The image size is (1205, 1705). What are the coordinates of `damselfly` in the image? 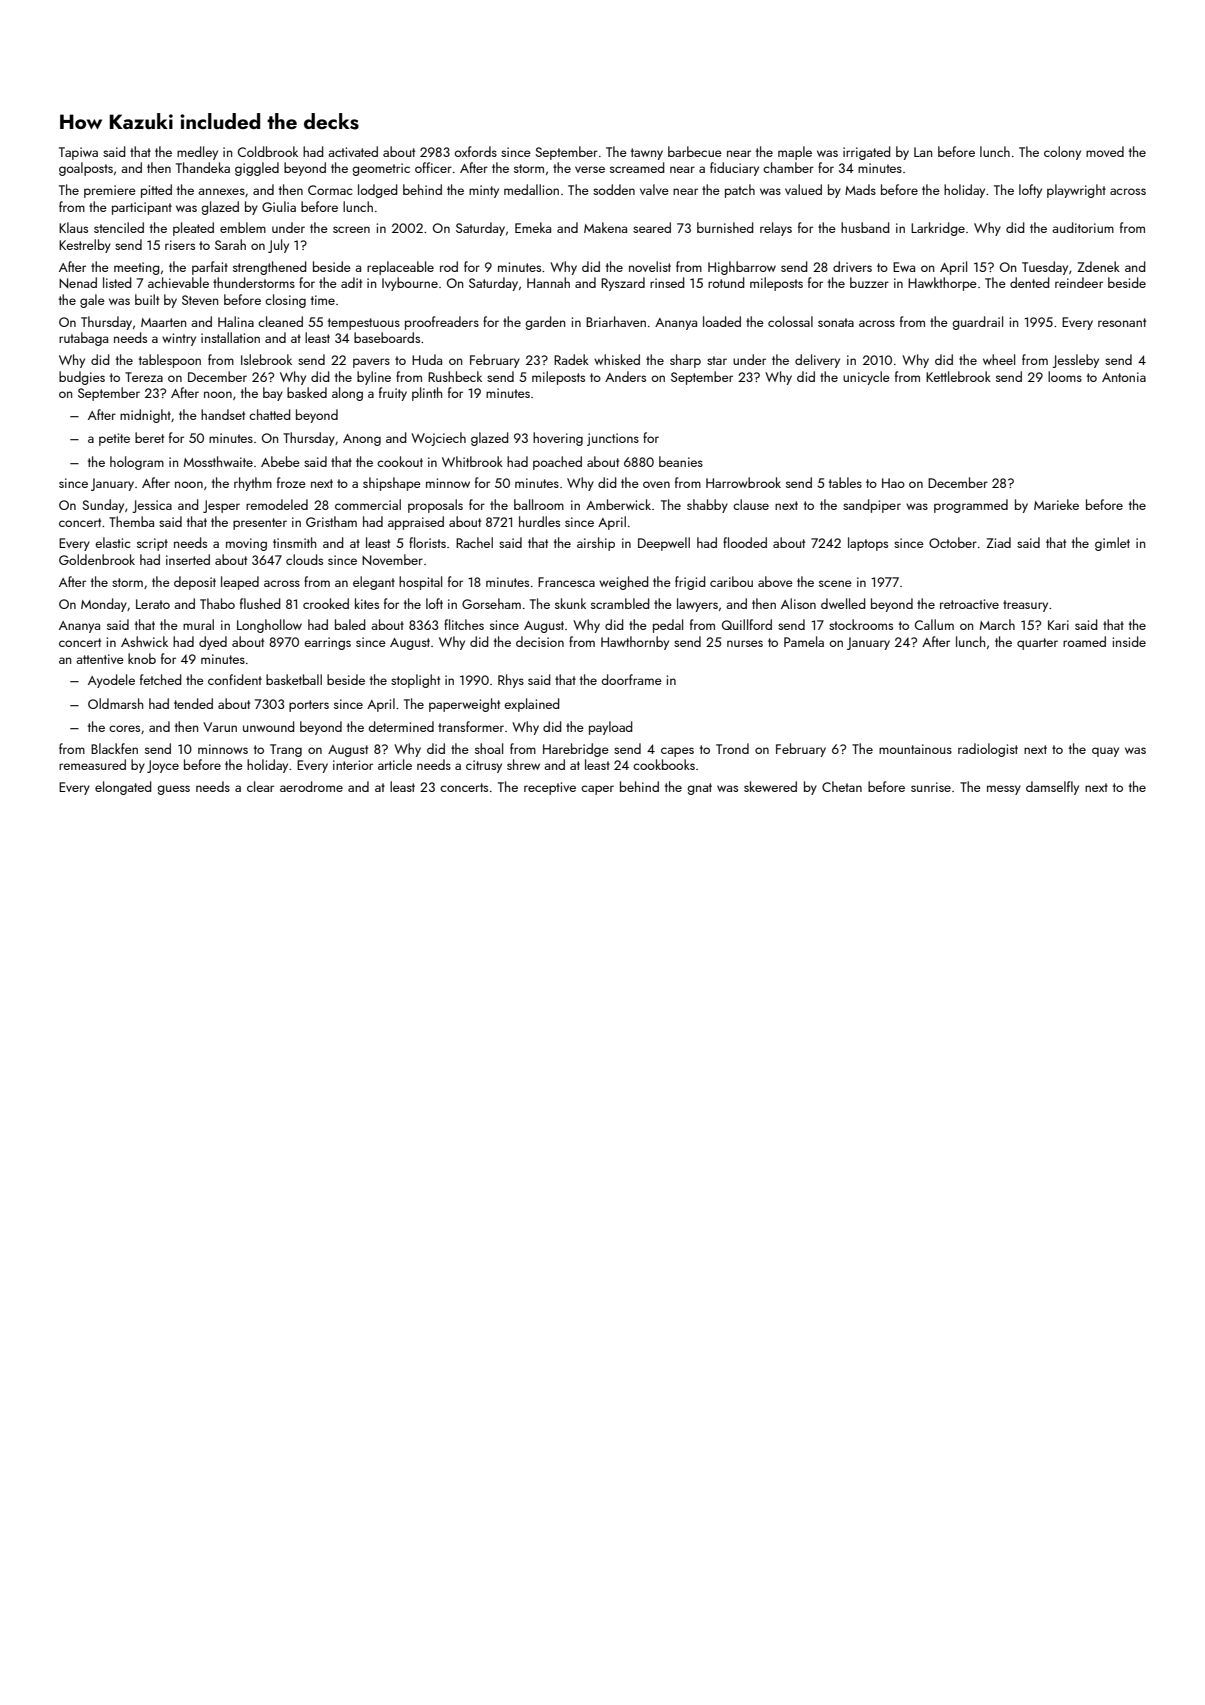 It's located at (1052, 788).
